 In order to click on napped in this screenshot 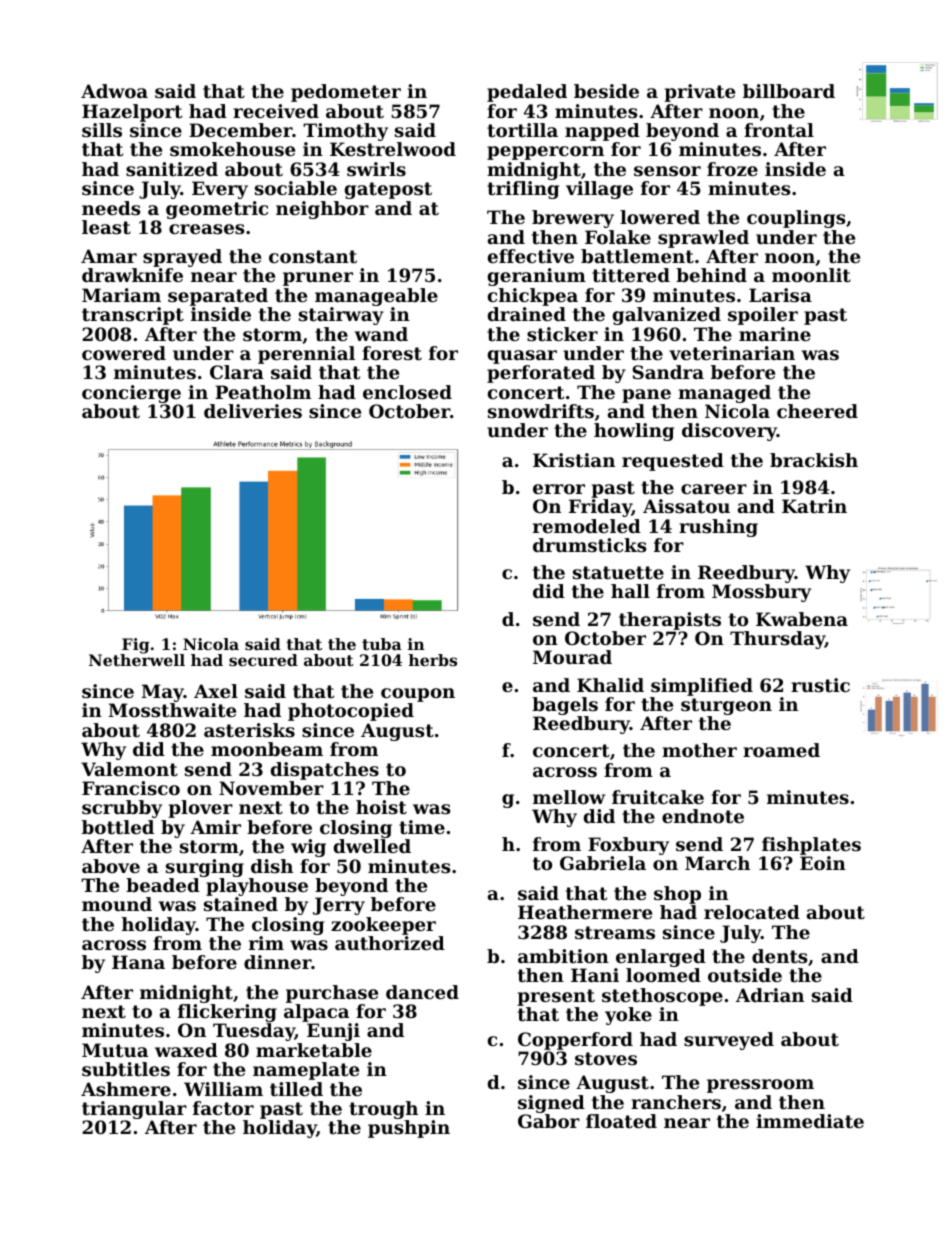, I will do `click(602, 132)`.
